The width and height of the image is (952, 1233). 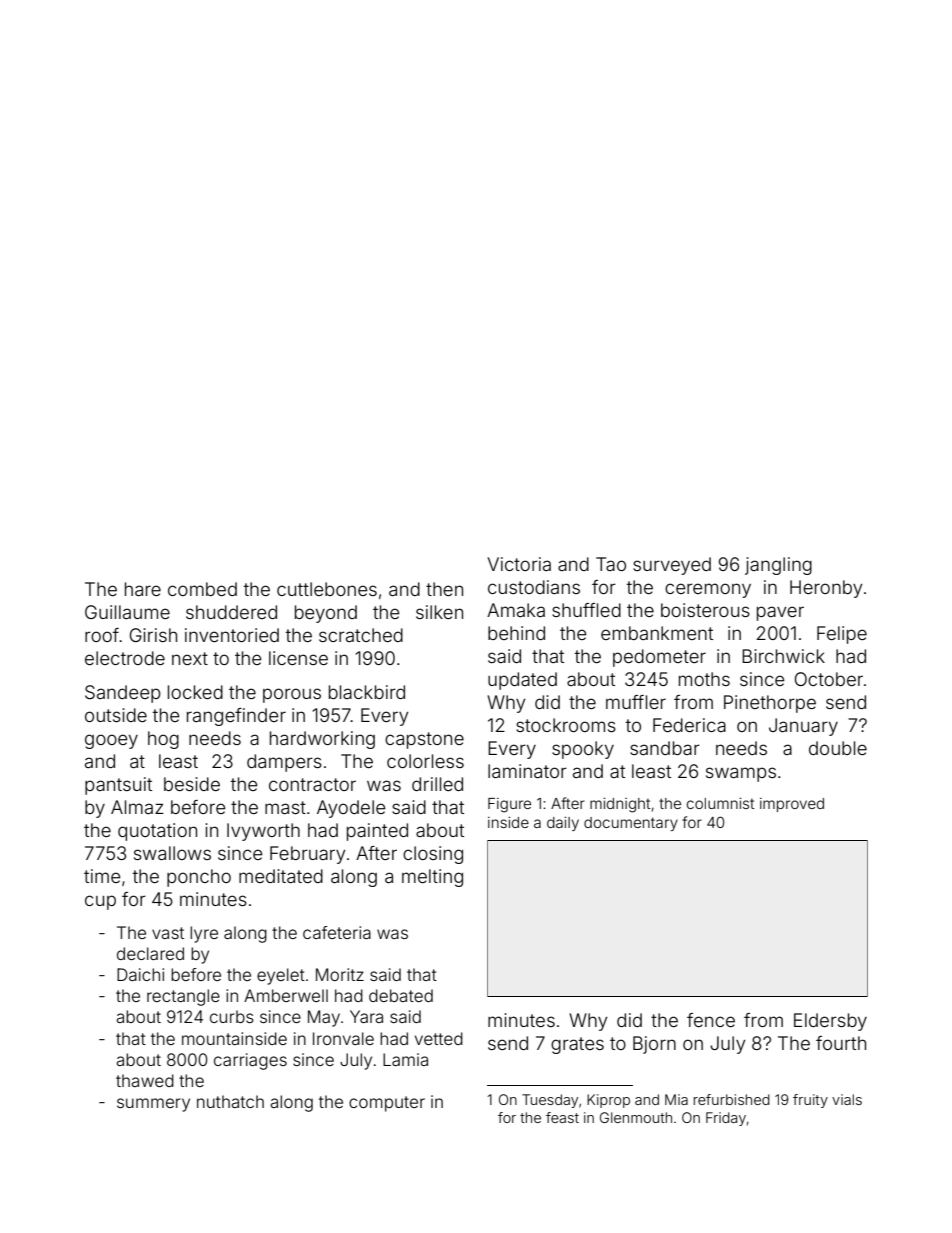 What do you see at coordinates (522, 681) in the image?
I see `updated` at bounding box center [522, 681].
